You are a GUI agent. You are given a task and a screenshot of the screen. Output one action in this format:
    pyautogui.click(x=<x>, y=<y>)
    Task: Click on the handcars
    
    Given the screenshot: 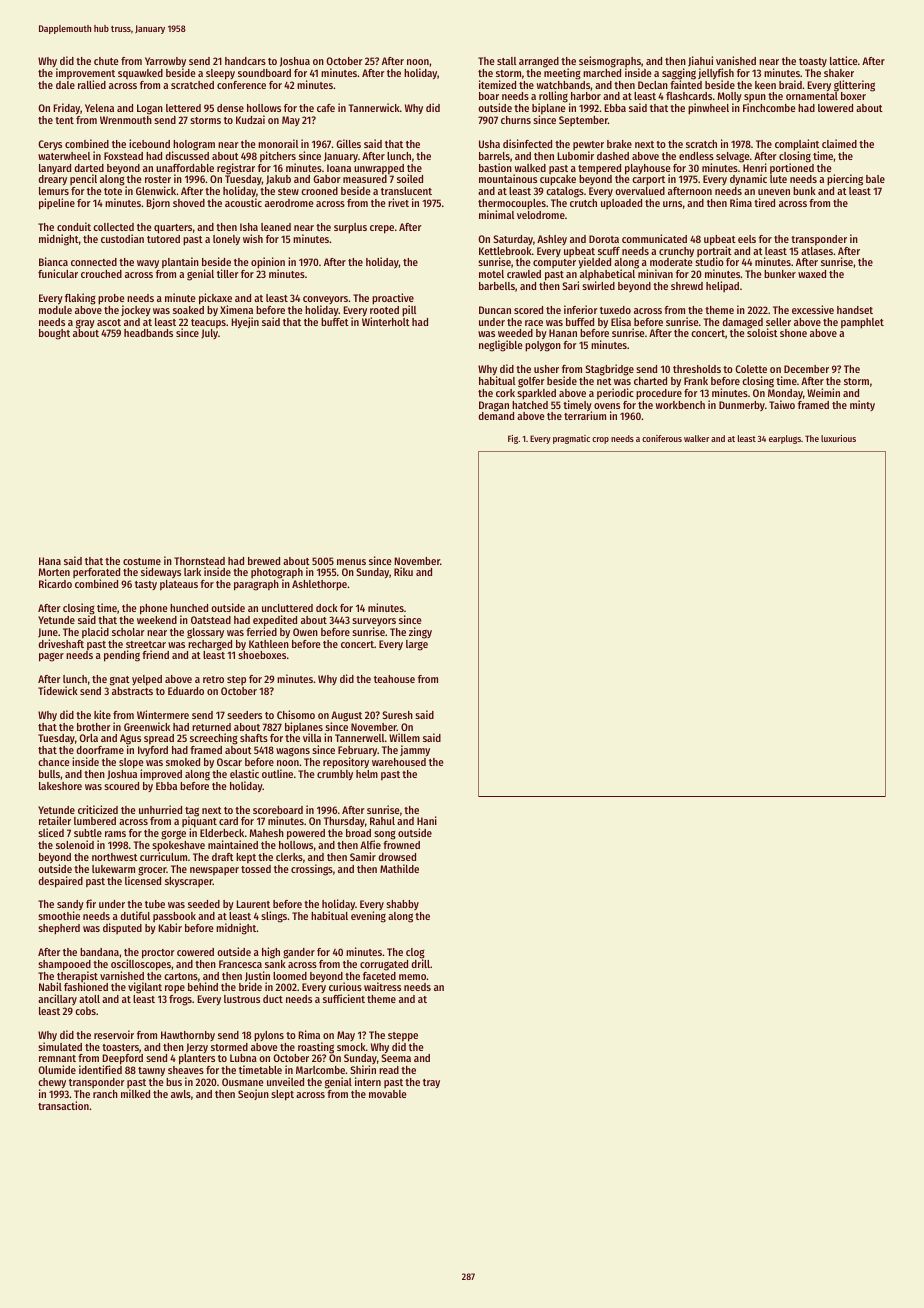 What is the action you would take?
    pyautogui.click(x=245, y=61)
